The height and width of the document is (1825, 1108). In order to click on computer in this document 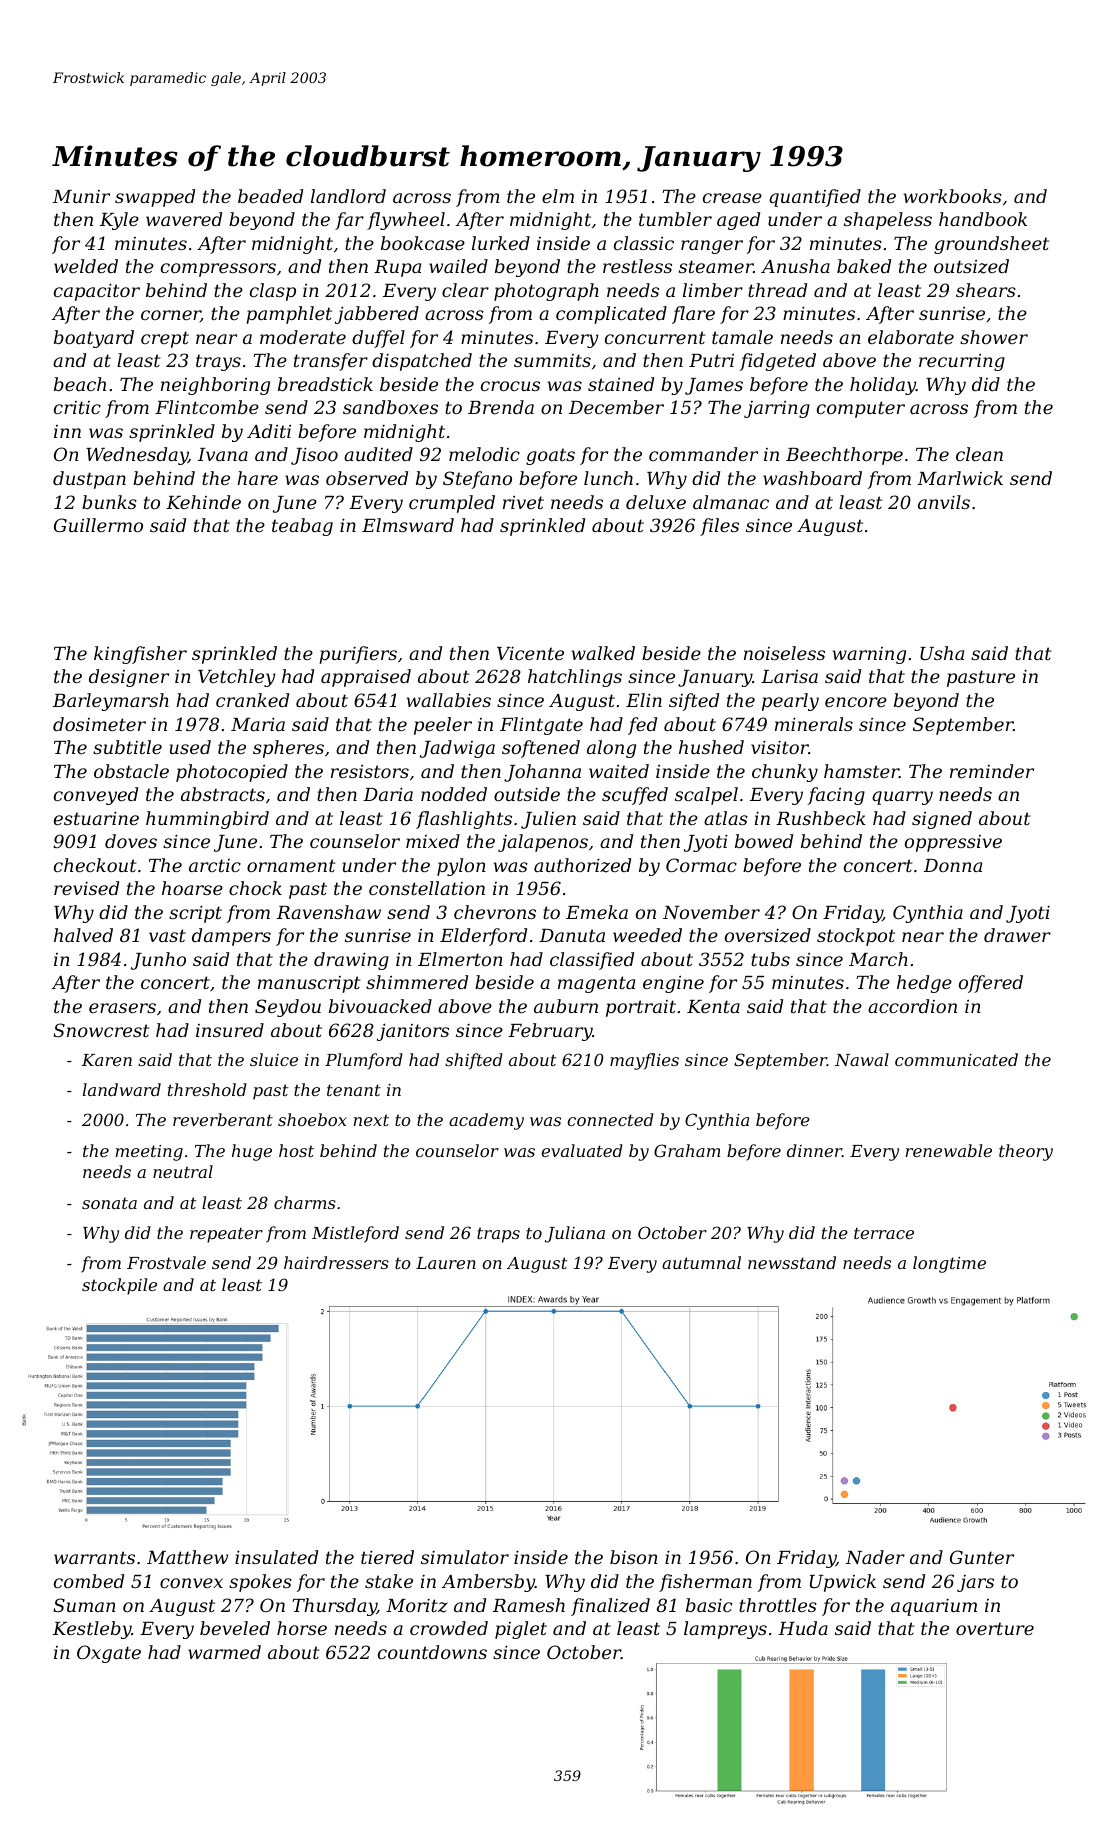, I will do `click(861, 409)`.
